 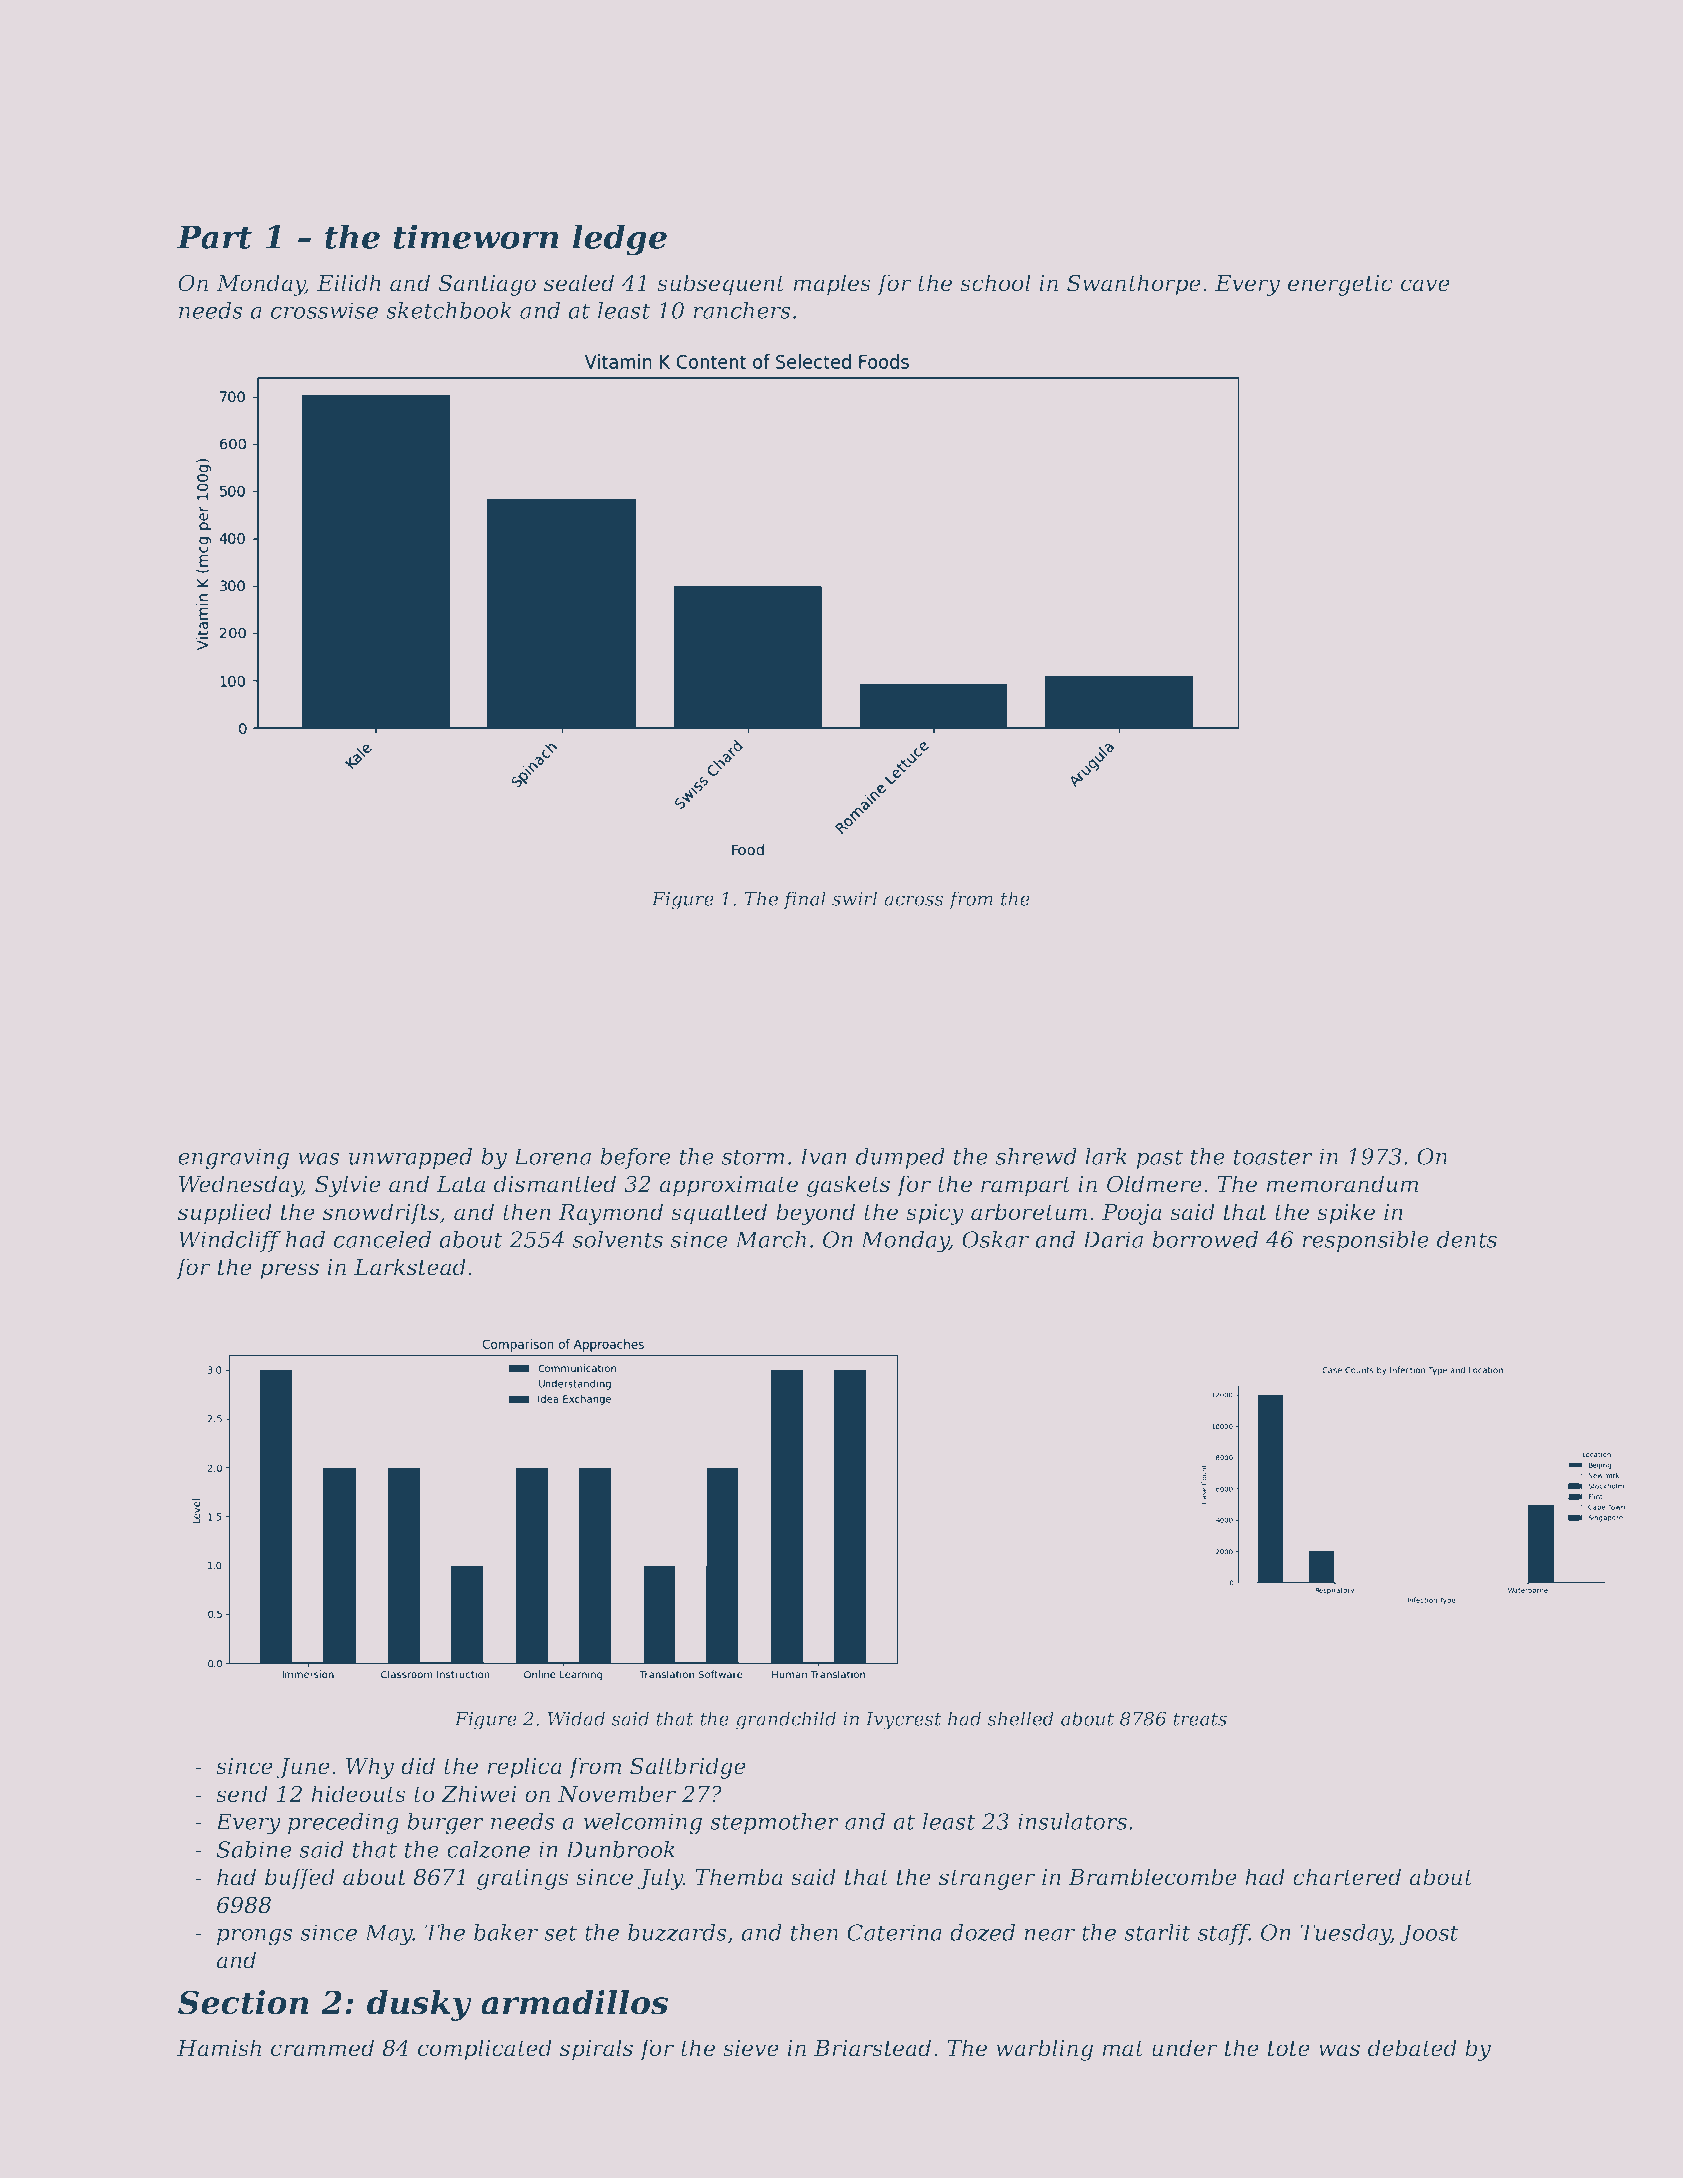 What do you see at coordinates (243, 2002) in the screenshot?
I see `Section` at bounding box center [243, 2002].
